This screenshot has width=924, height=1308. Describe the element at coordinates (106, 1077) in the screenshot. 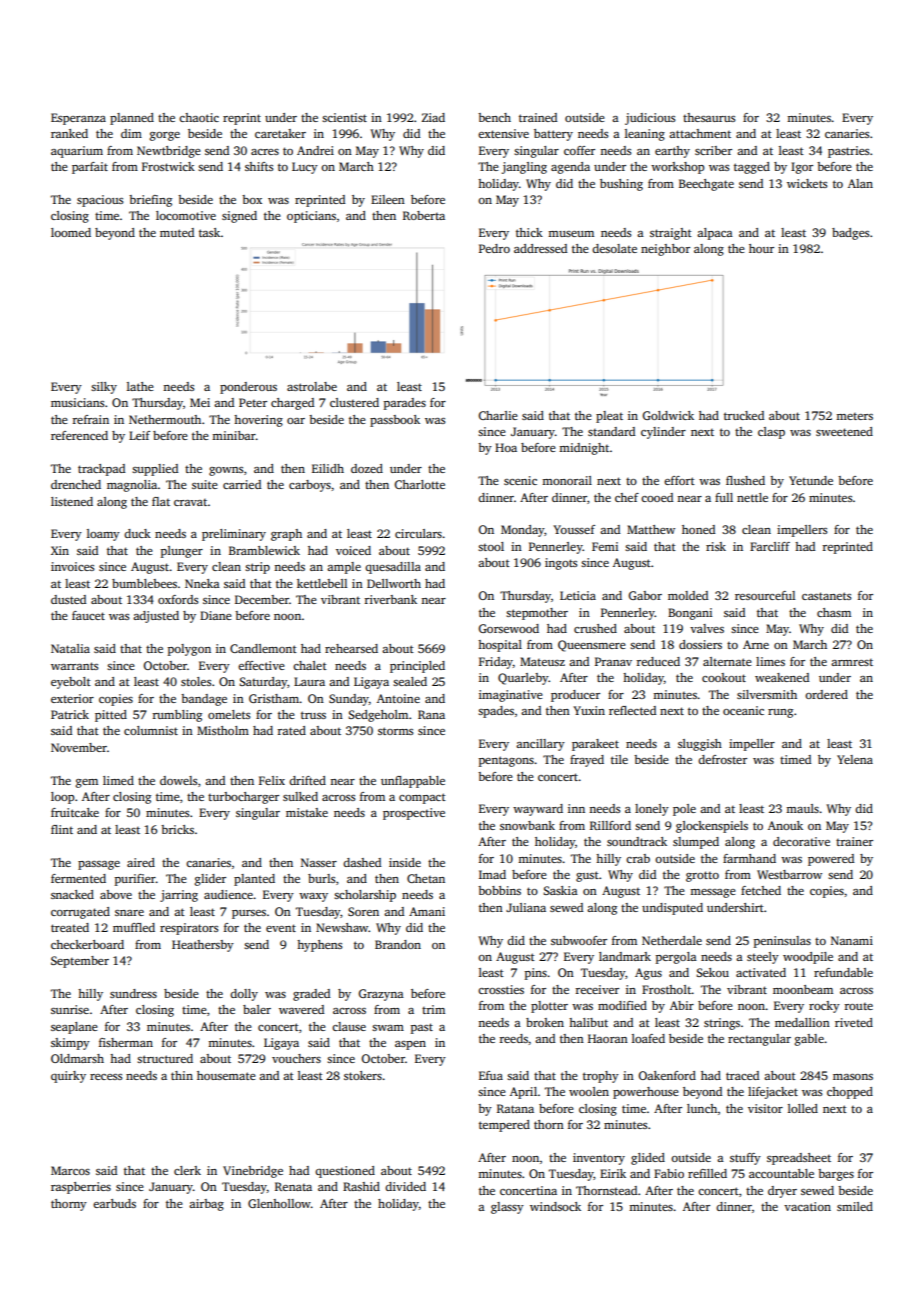

I see `recess` at that location.
